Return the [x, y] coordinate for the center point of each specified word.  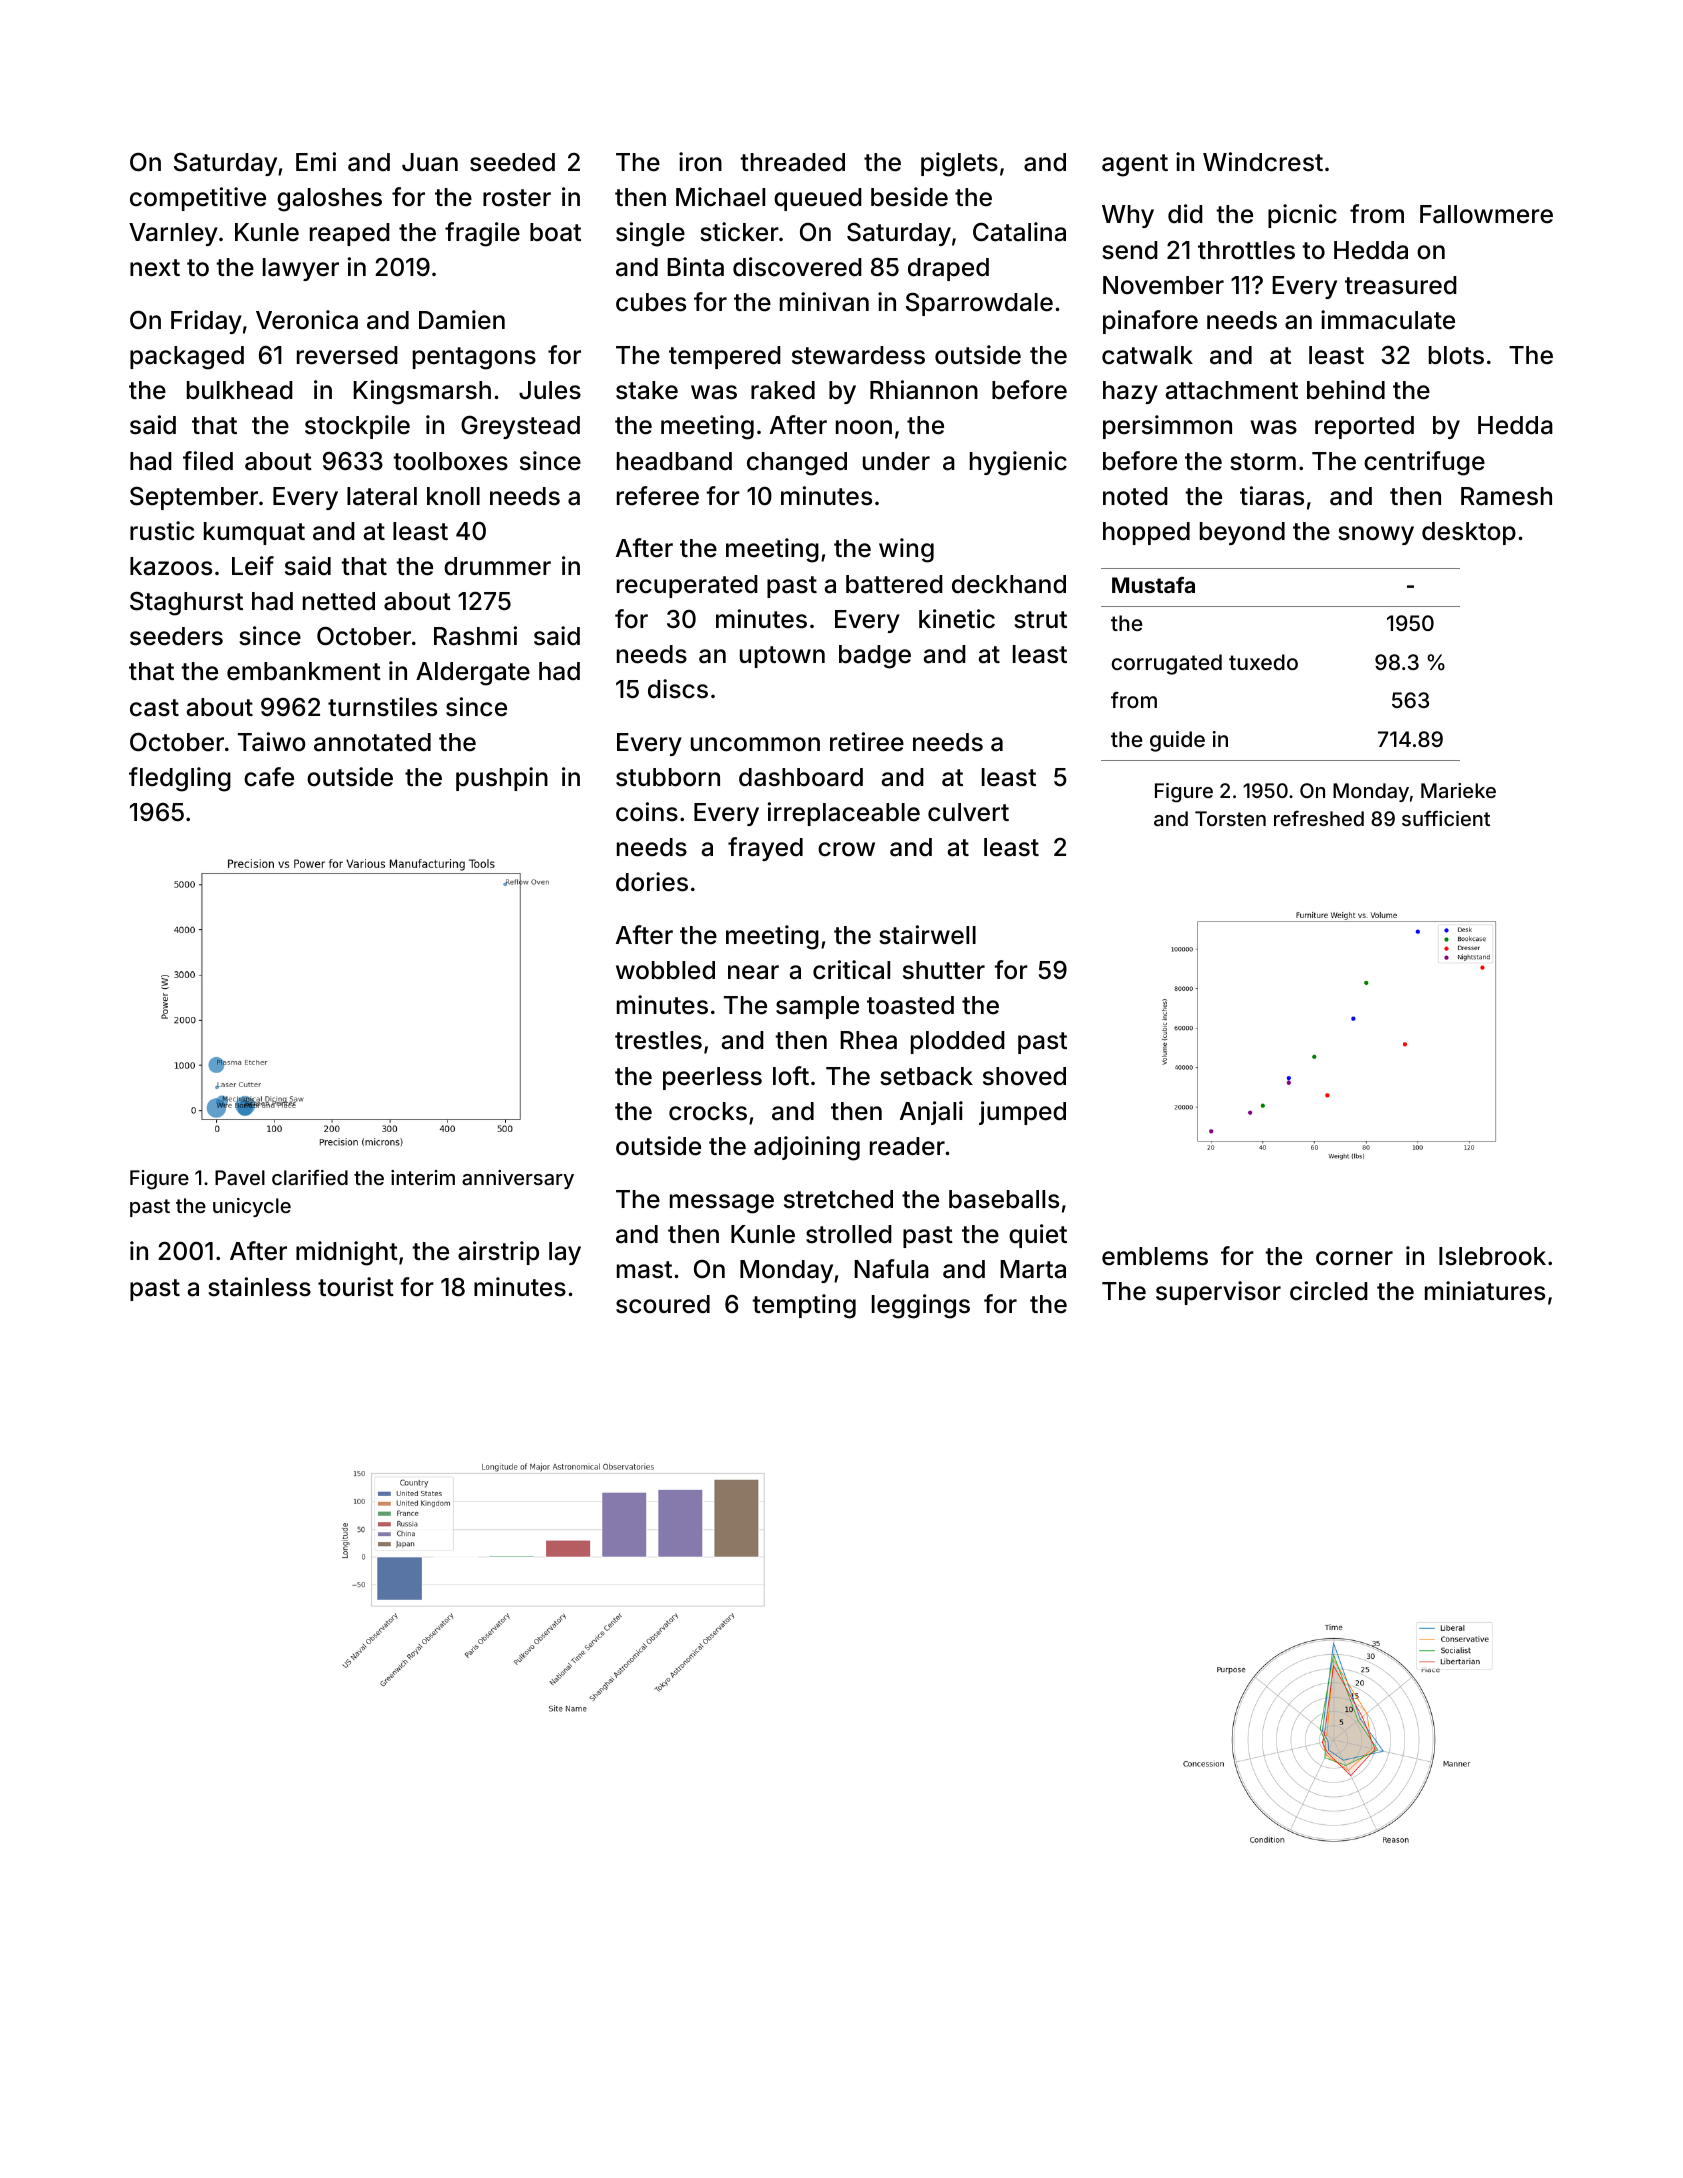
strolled [849, 1234]
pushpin [502, 779]
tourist [356, 1287]
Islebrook [1492, 1256]
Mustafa [1153, 585]
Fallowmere [1486, 214]
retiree [867, 742]
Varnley [173, 234]
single [650, 234]
